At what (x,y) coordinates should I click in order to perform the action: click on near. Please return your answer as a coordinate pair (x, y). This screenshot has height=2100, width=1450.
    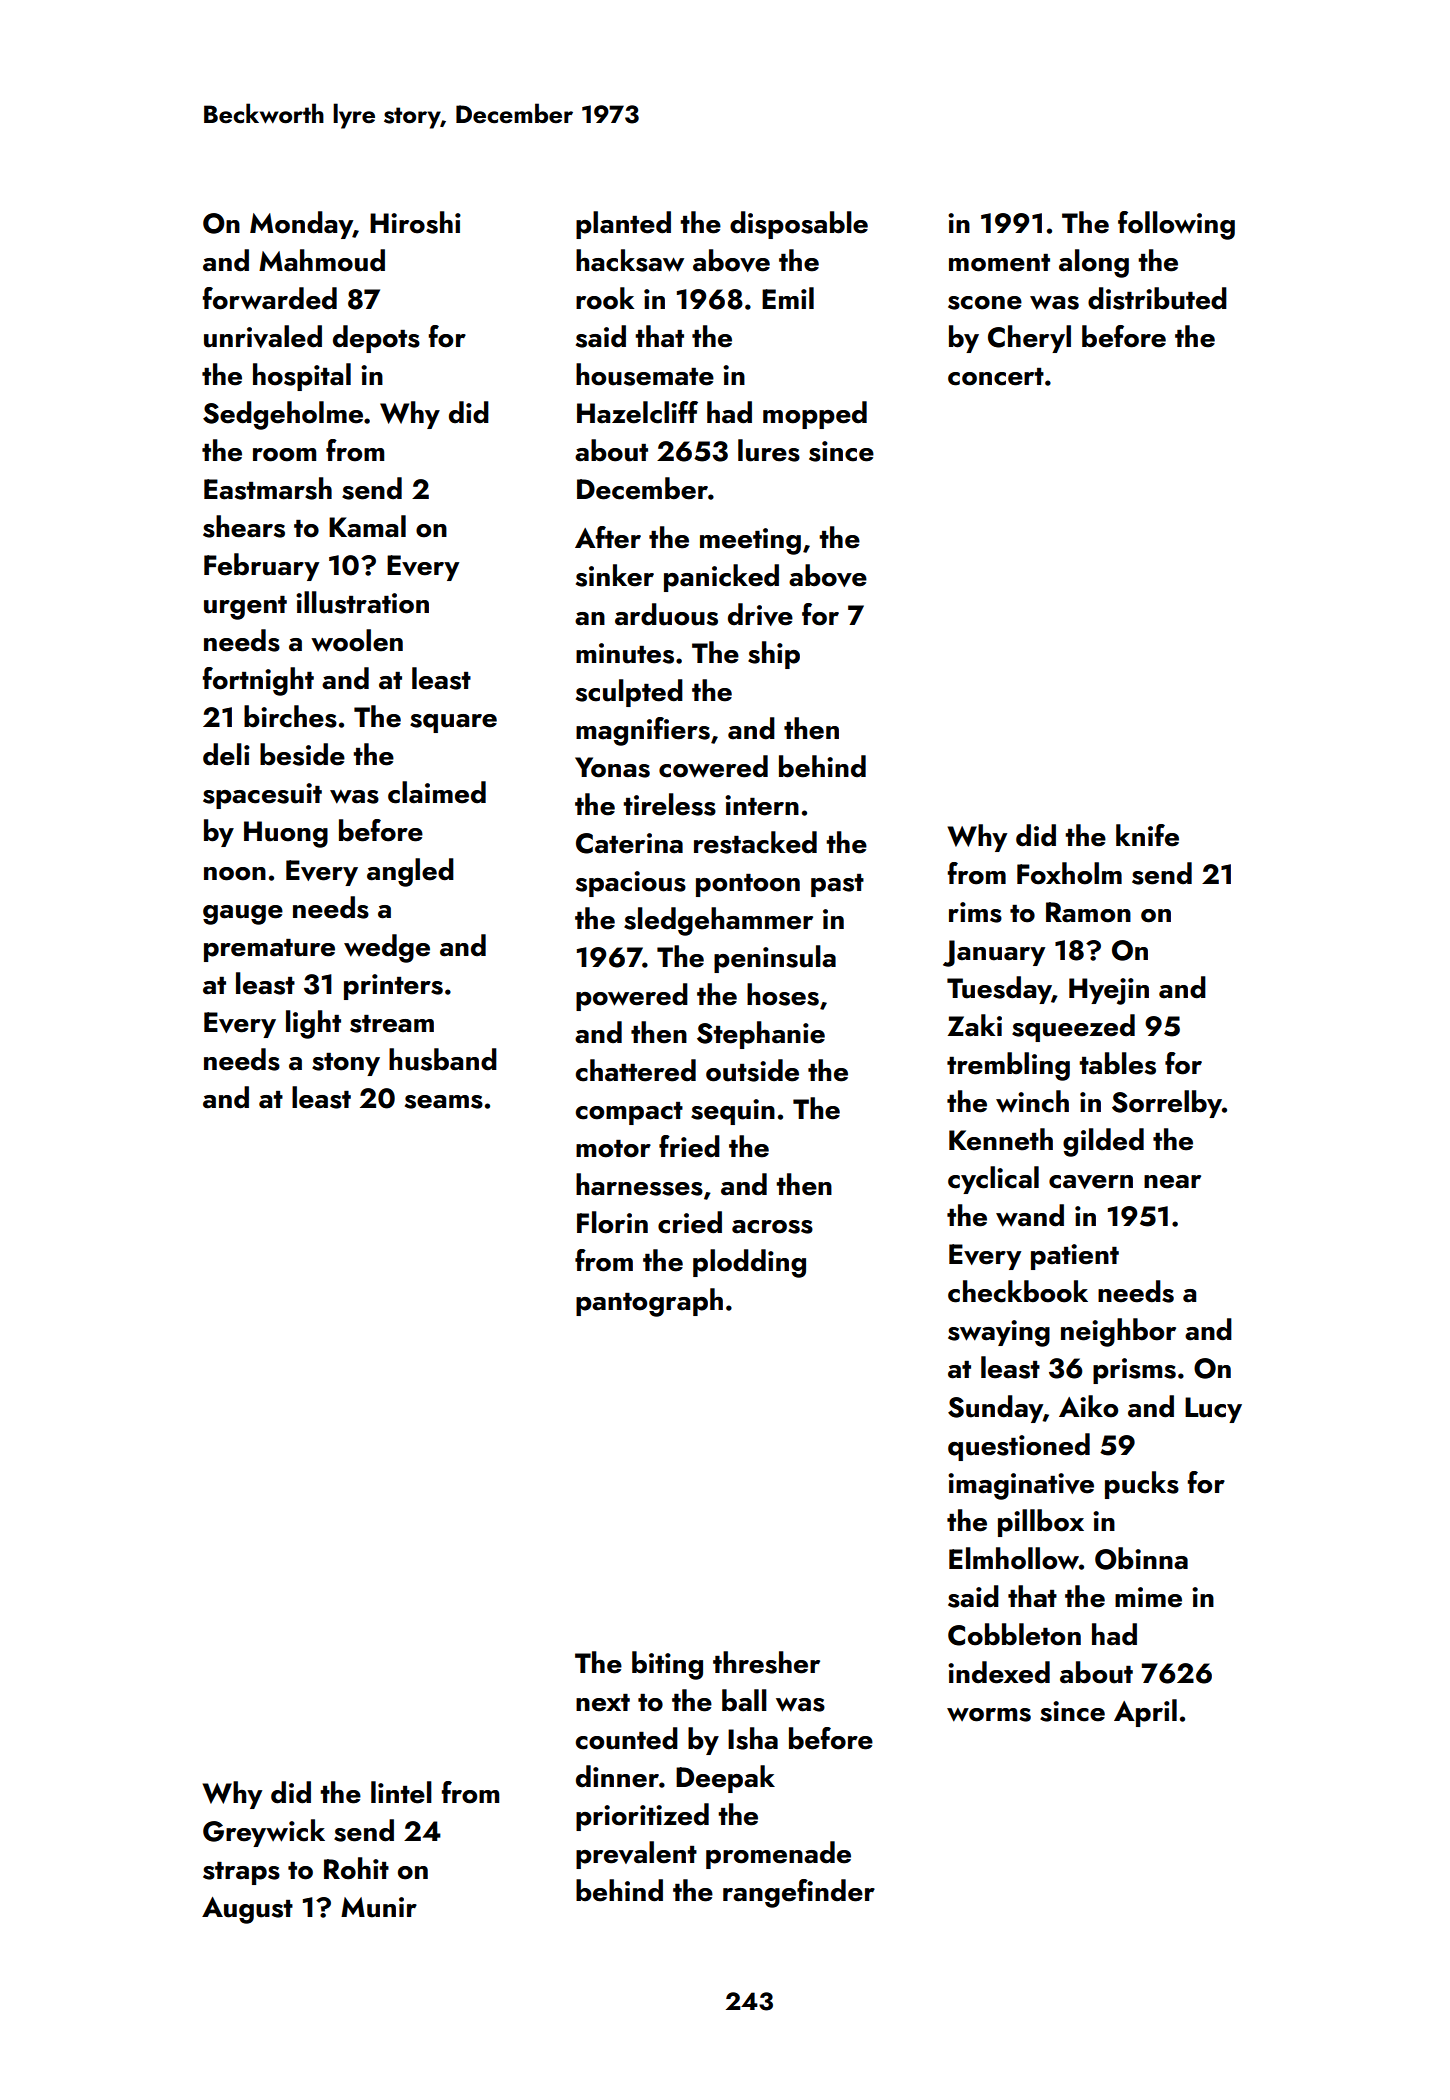
    Looking at the image, I should click on (1172, 1182).
